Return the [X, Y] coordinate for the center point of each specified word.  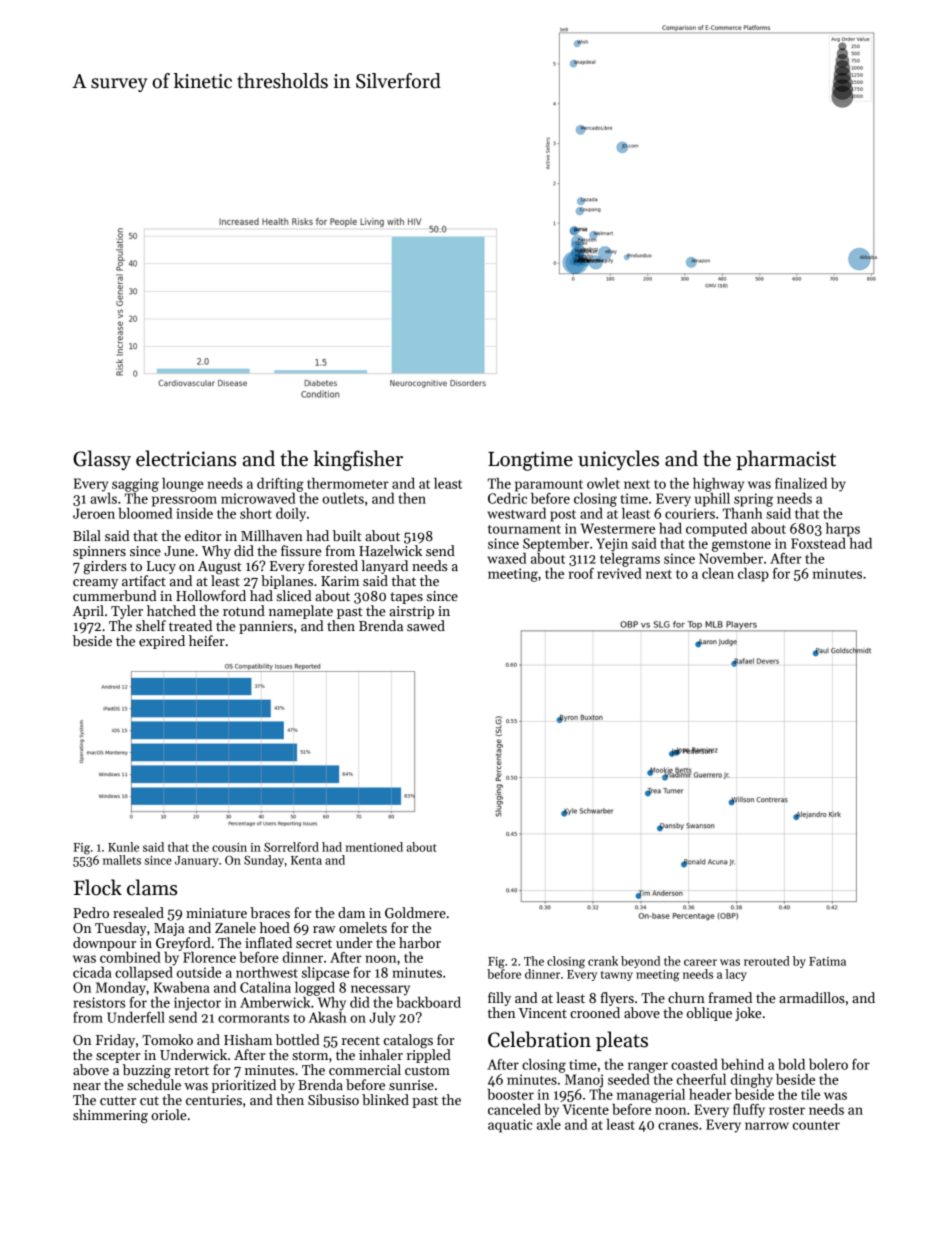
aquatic [510, 1126]
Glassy [102, 460]
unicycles [618, 460]
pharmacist [786, 460]
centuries [214, 1100]
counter [816, 1125]
